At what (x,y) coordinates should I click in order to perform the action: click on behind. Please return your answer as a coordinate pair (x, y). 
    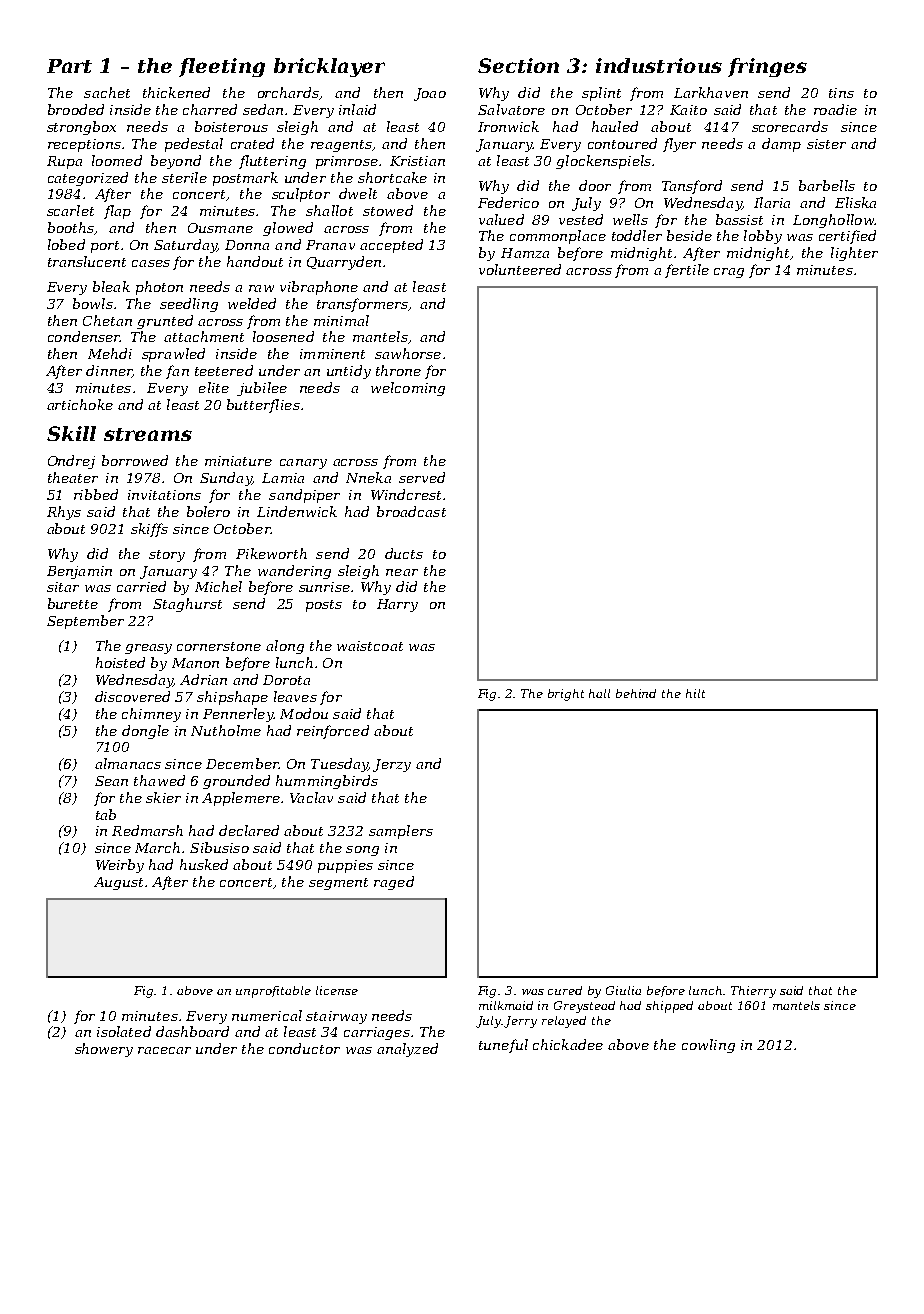
    Looking at the image, I should click on (636, 693).
